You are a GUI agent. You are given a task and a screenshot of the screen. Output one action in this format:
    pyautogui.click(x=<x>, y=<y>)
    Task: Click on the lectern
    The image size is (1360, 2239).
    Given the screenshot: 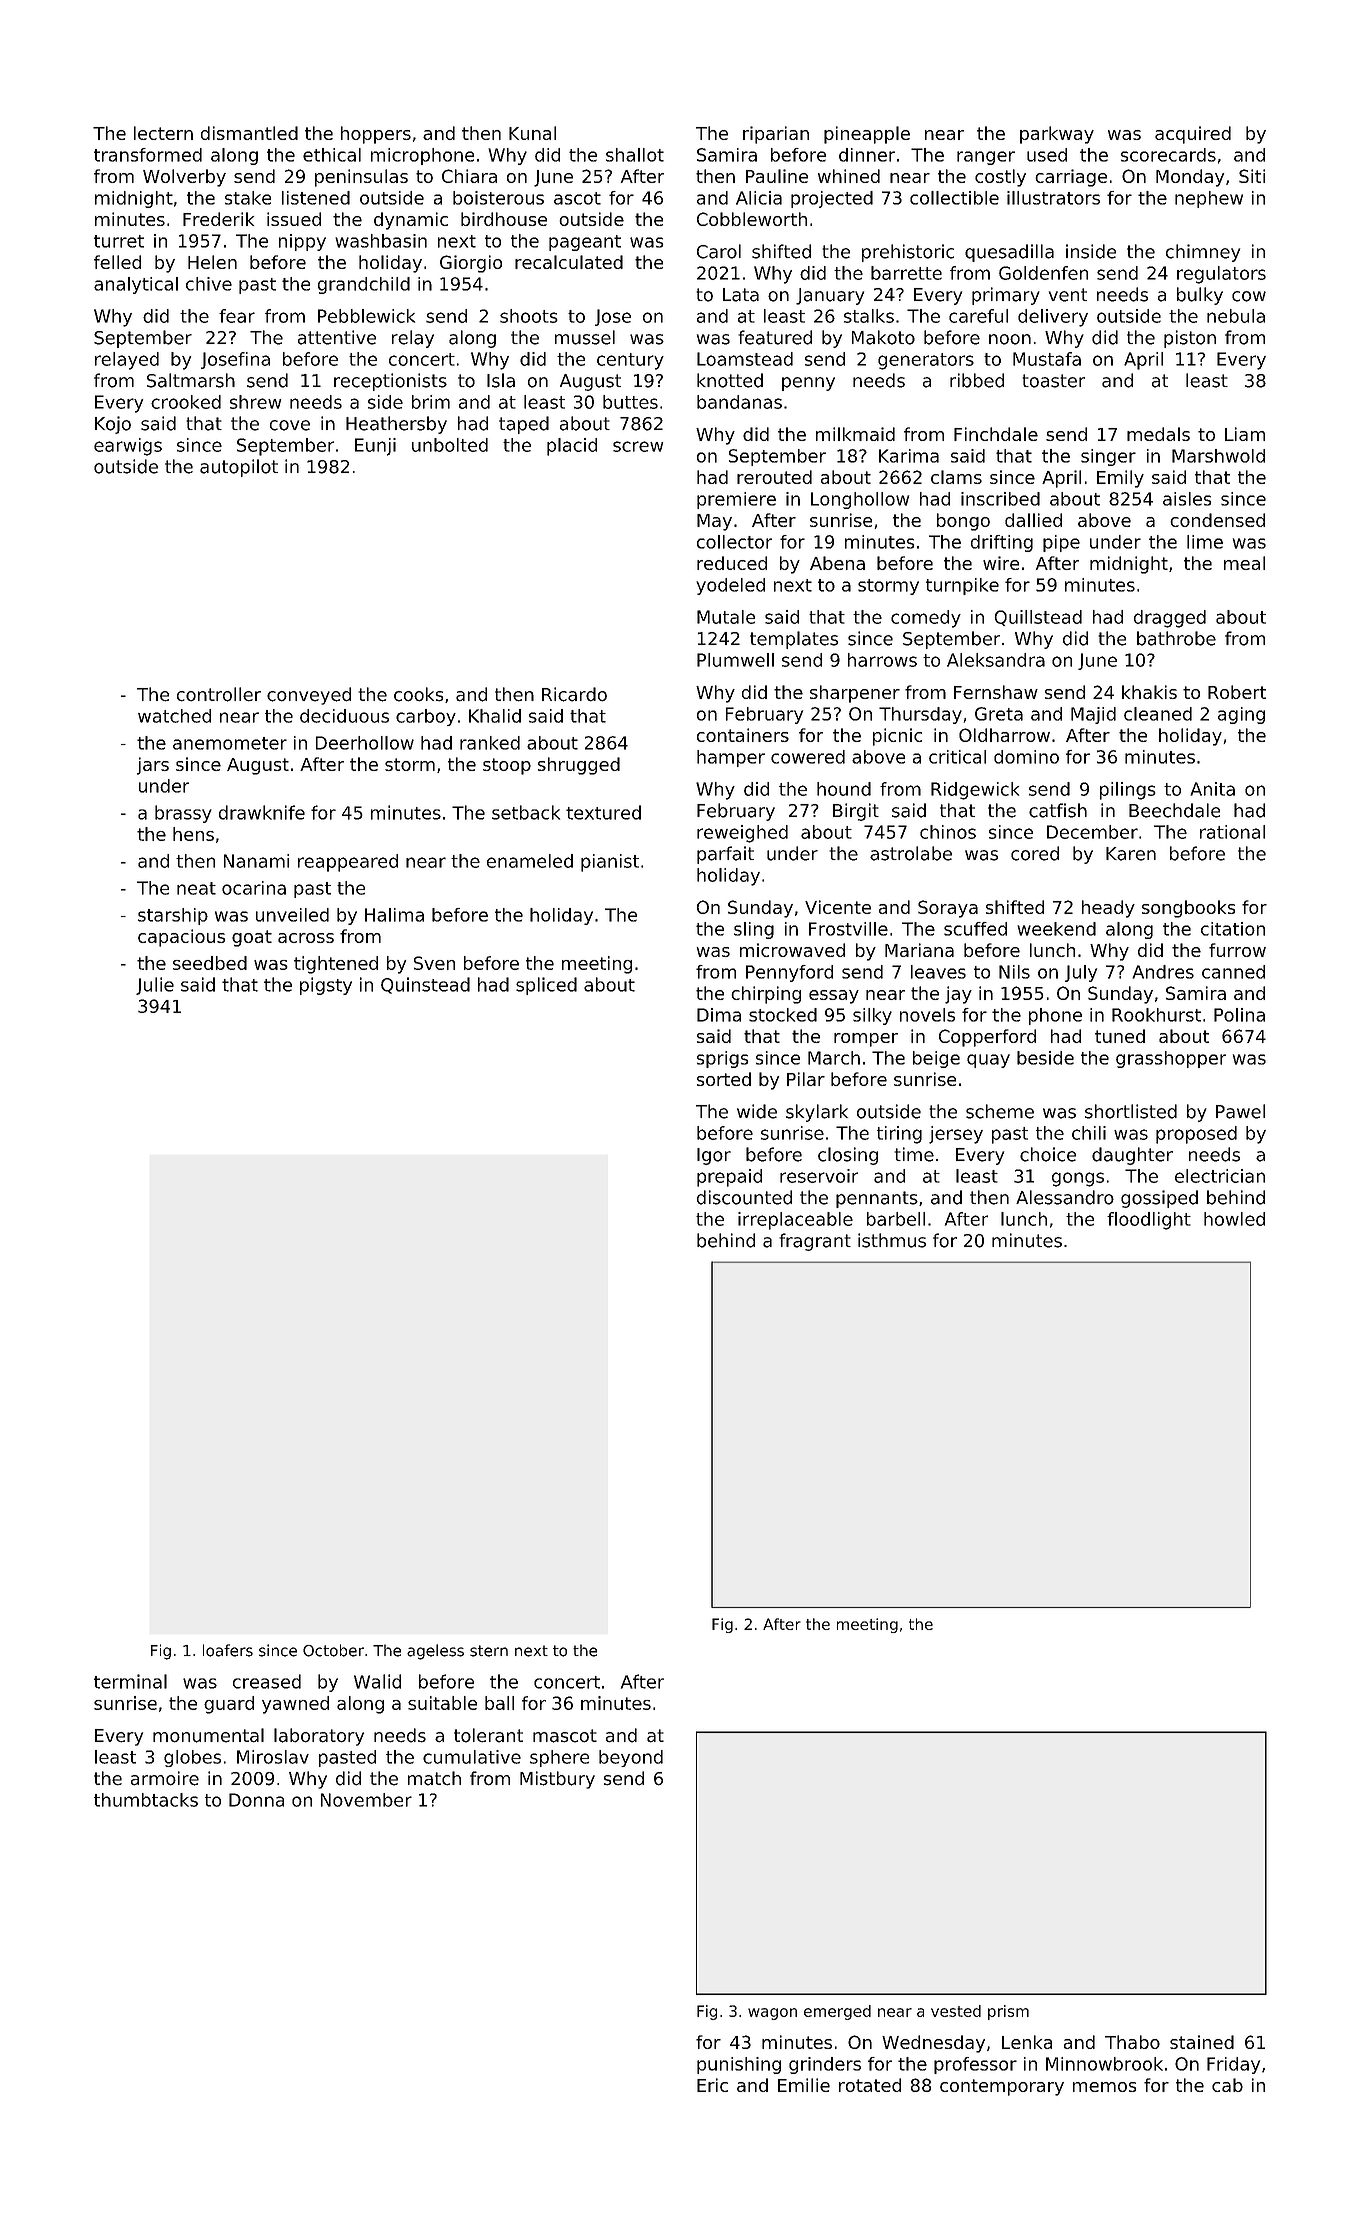 What is the action you would take?
    pyautogui.click(x=163, y=133)
